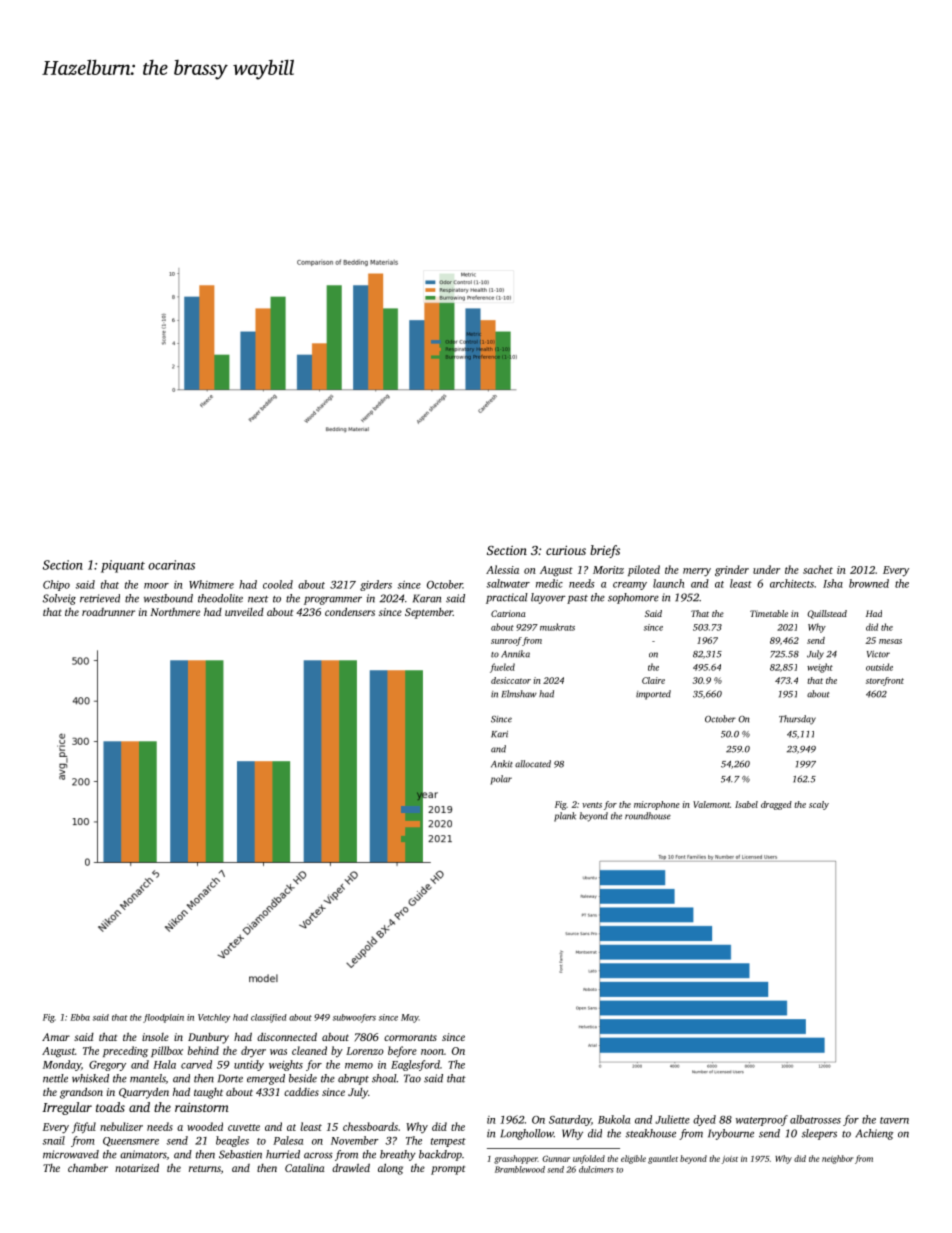  I want to click on polar, so click(501, 780).
